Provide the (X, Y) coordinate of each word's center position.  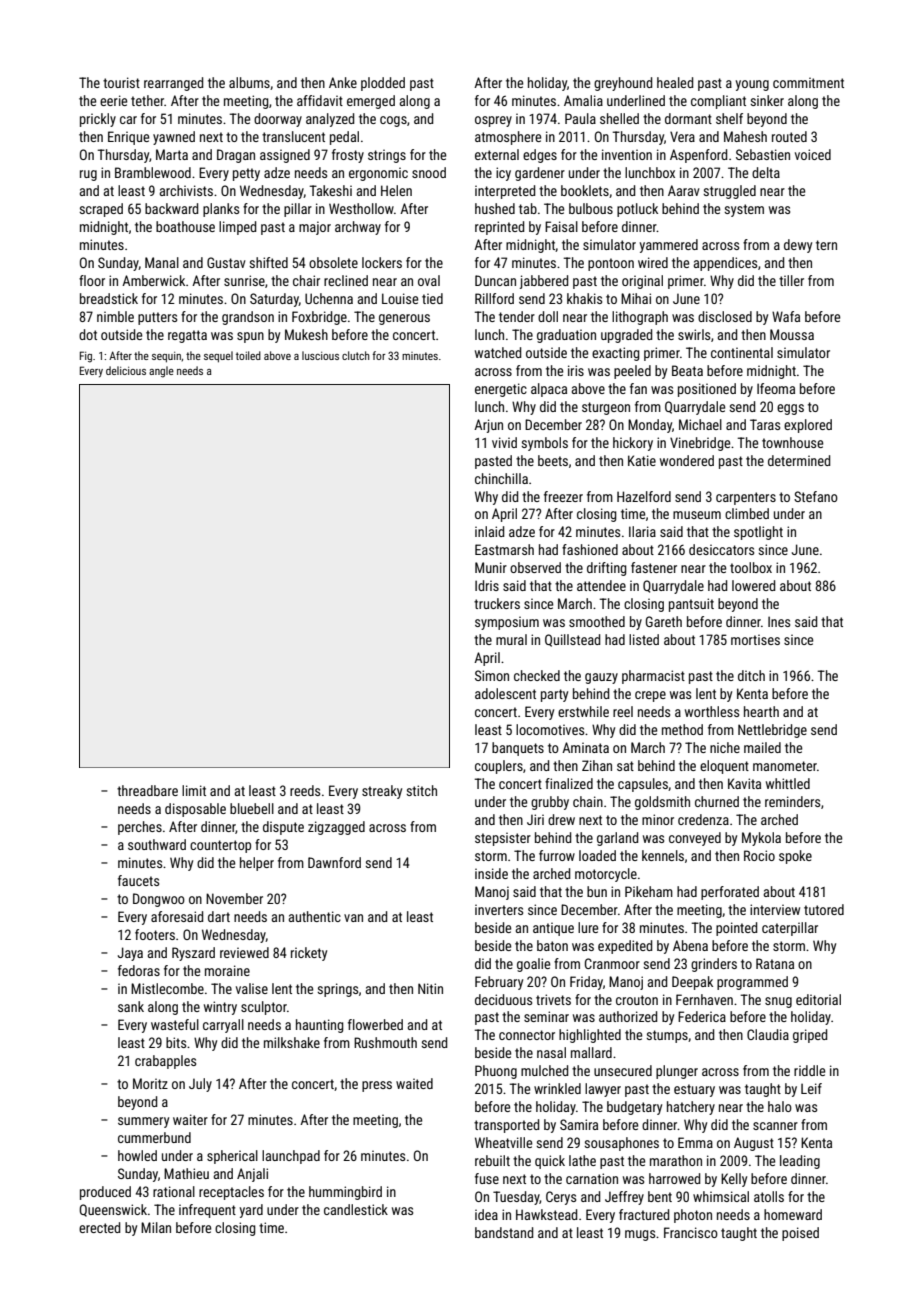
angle (161, 372)
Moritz (150, 1083)
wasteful (175, 1024)
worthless (712, 711)
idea (486, 1214)
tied (432, 298)
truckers (497, 603)
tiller (791, 280)
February (499, 983)
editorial (818, 999)
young (752, 85)
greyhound (623, 84)
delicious (126, 370)
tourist (121, 82)
